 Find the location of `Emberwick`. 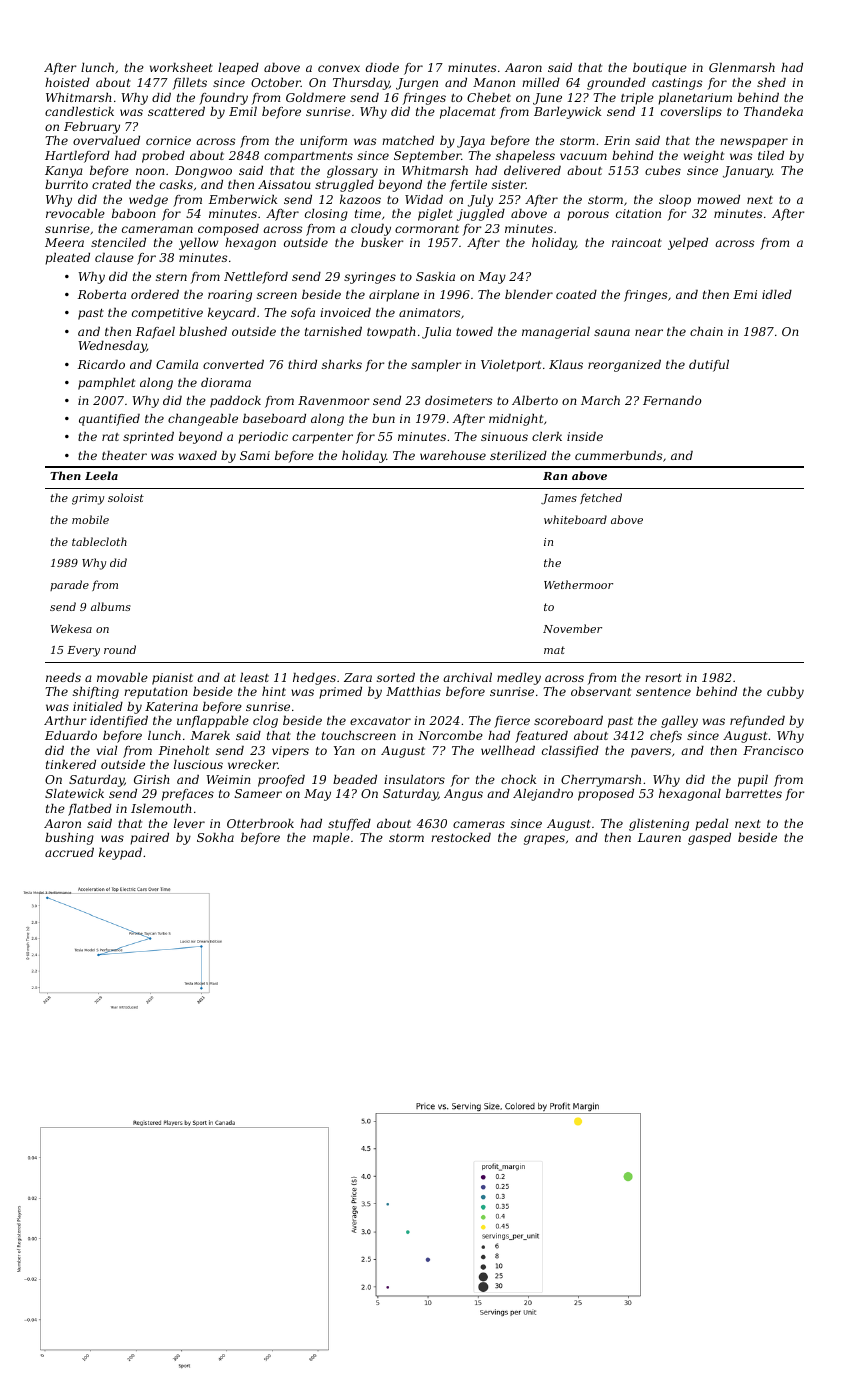

Emberwick is located at coordinates (243, 199).
